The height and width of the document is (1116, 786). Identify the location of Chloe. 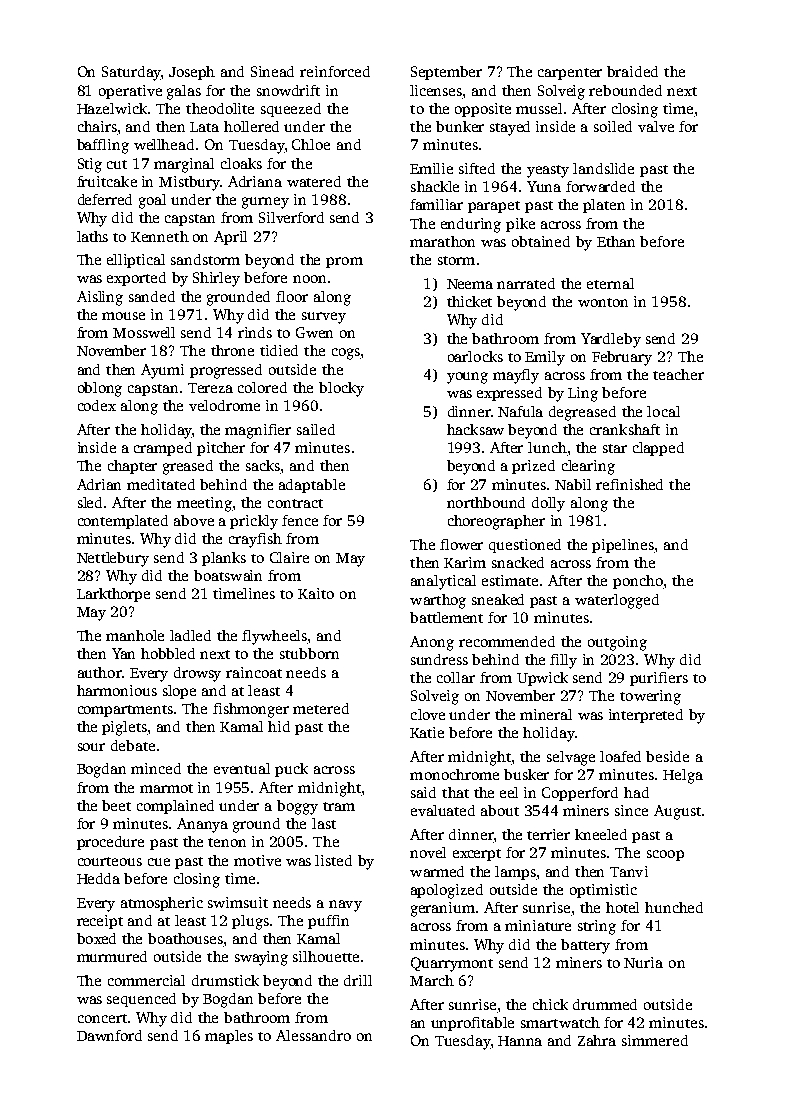
(311, 144).
